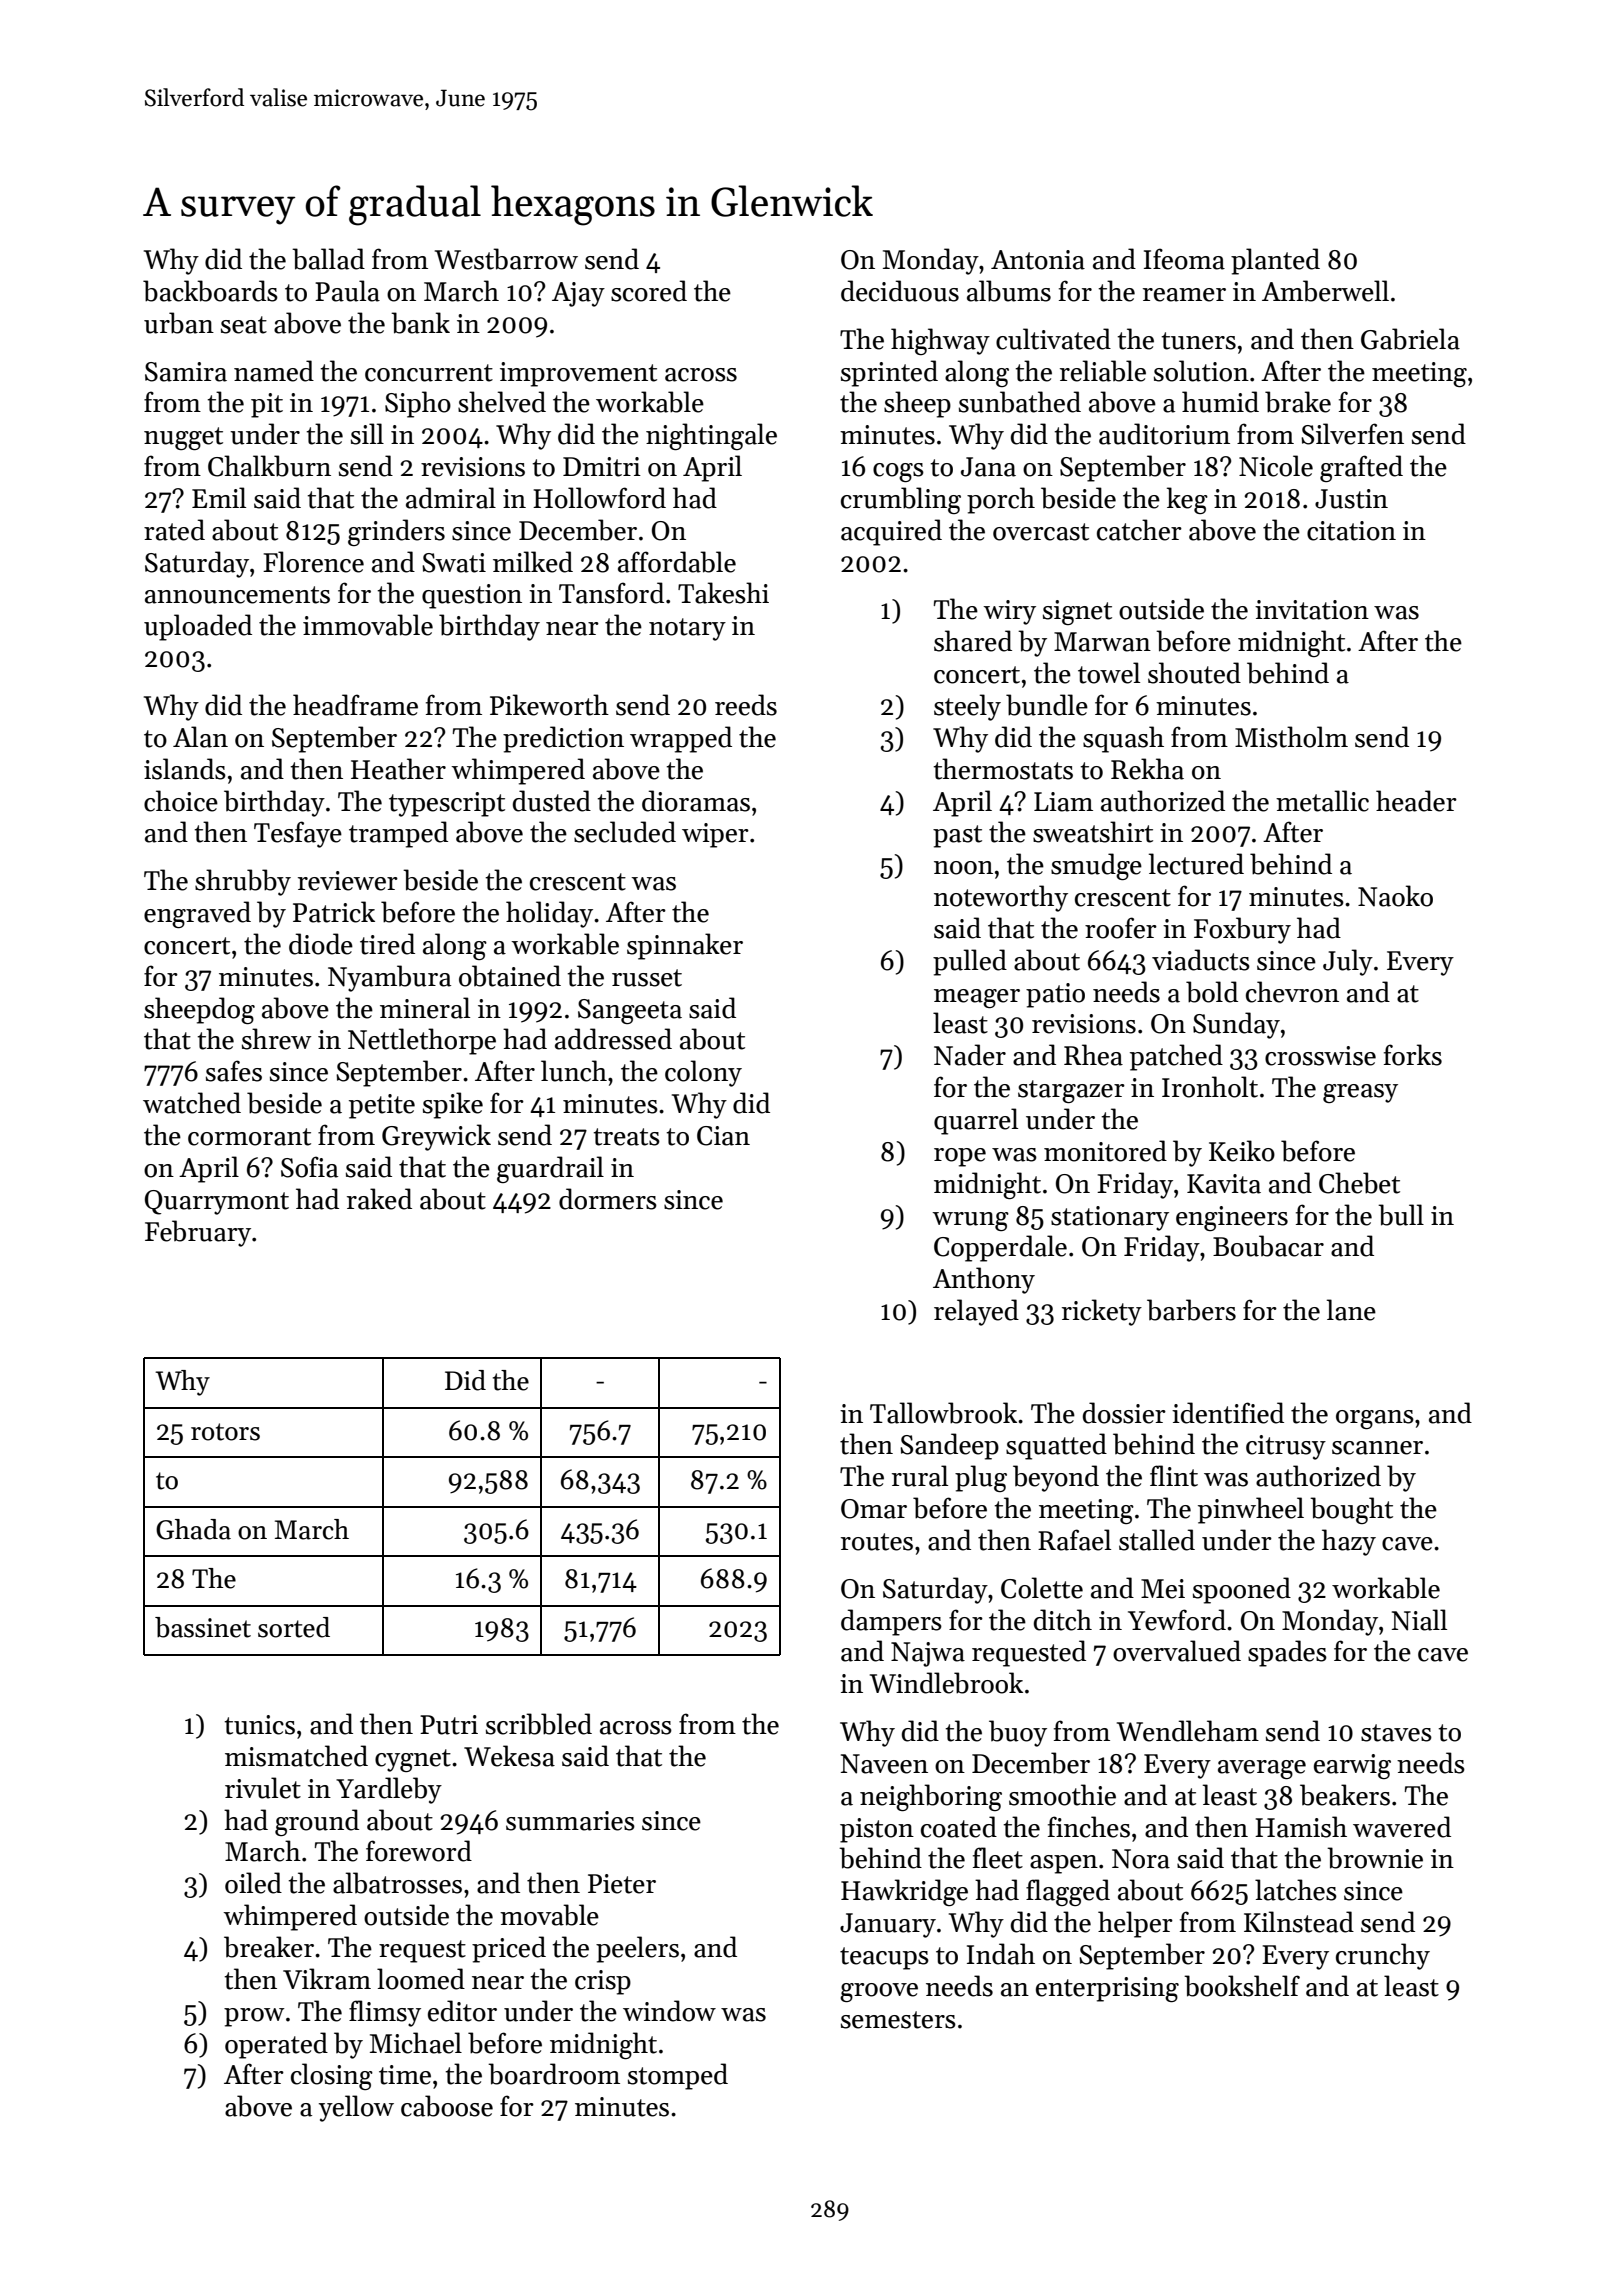 The height and width of the screenshot is (2292, 1620). I want to click on rotors, so click(225, 1432).
